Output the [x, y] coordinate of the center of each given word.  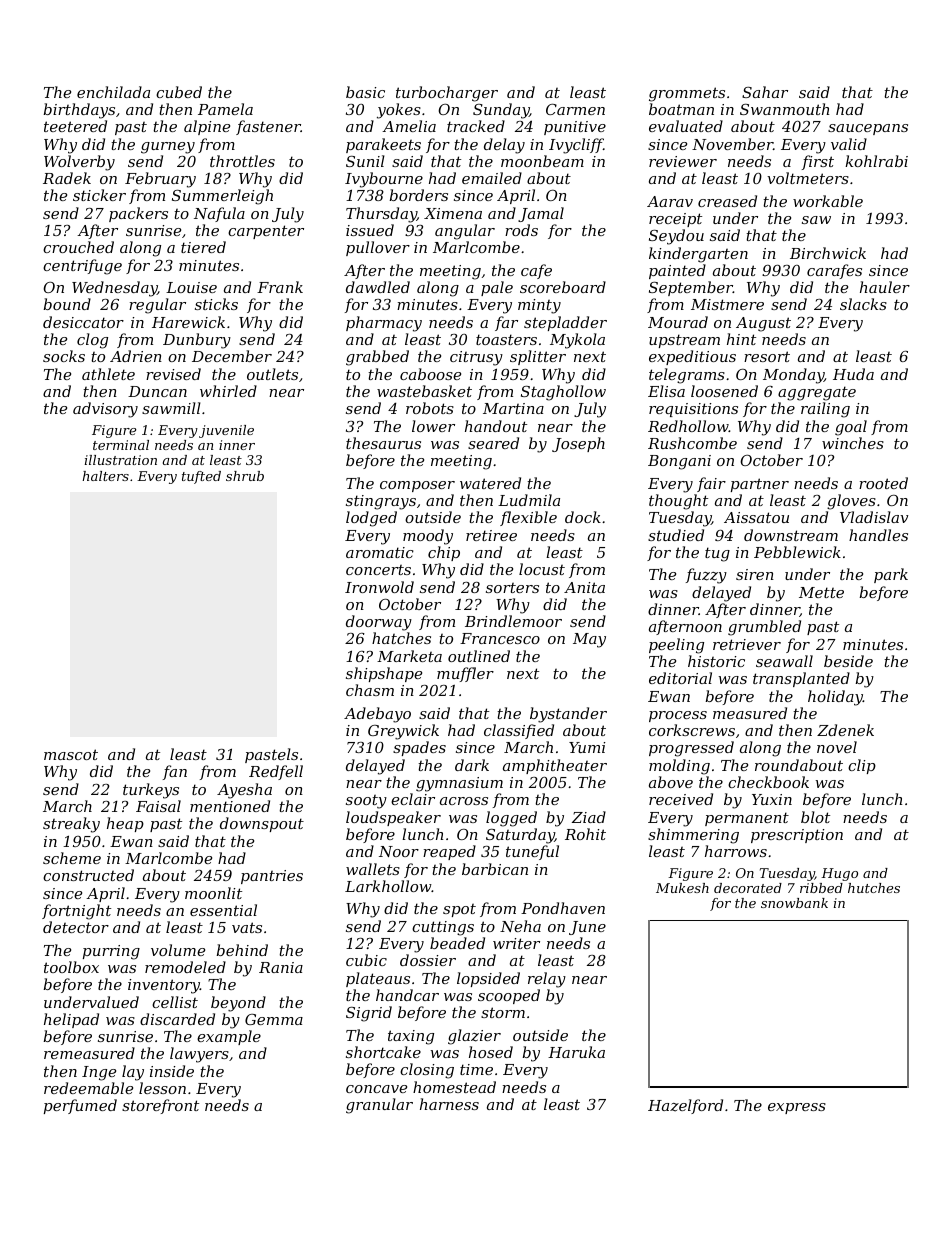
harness [449, 1104]
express [797, 1108]
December [232, 356]
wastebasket [424, 391]
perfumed [80, 1106]
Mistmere [727, 304]
